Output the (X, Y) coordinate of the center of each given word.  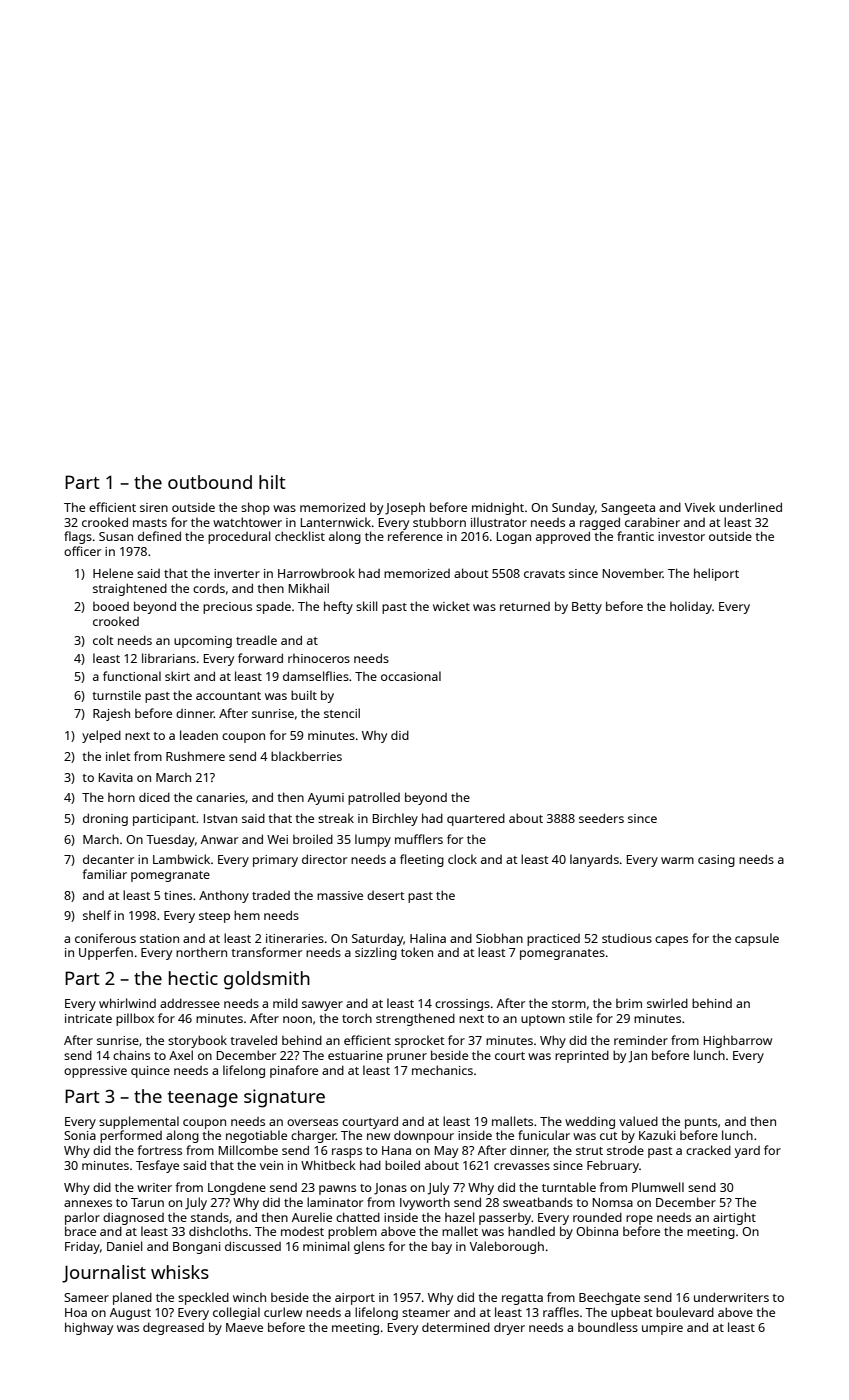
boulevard (685, 1312)
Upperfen (106, 953)
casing (716, 861)
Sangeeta (628, 509)
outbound (210, 482)
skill (367, 606)
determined (456, 1327)
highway (89, 1328)
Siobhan (499, 938)
